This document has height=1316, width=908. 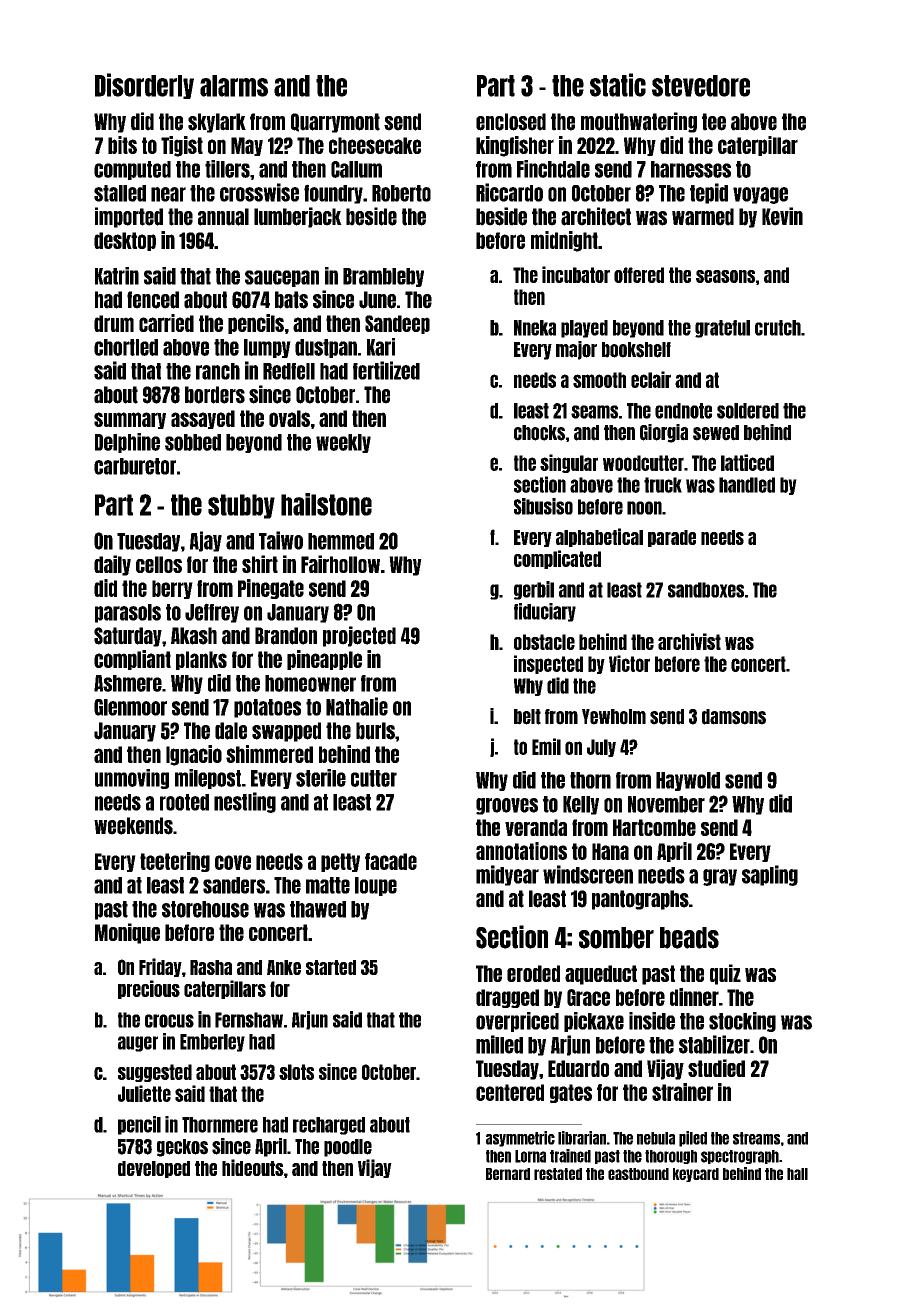 I want to click on eroded, so click(x=533, y=973).
